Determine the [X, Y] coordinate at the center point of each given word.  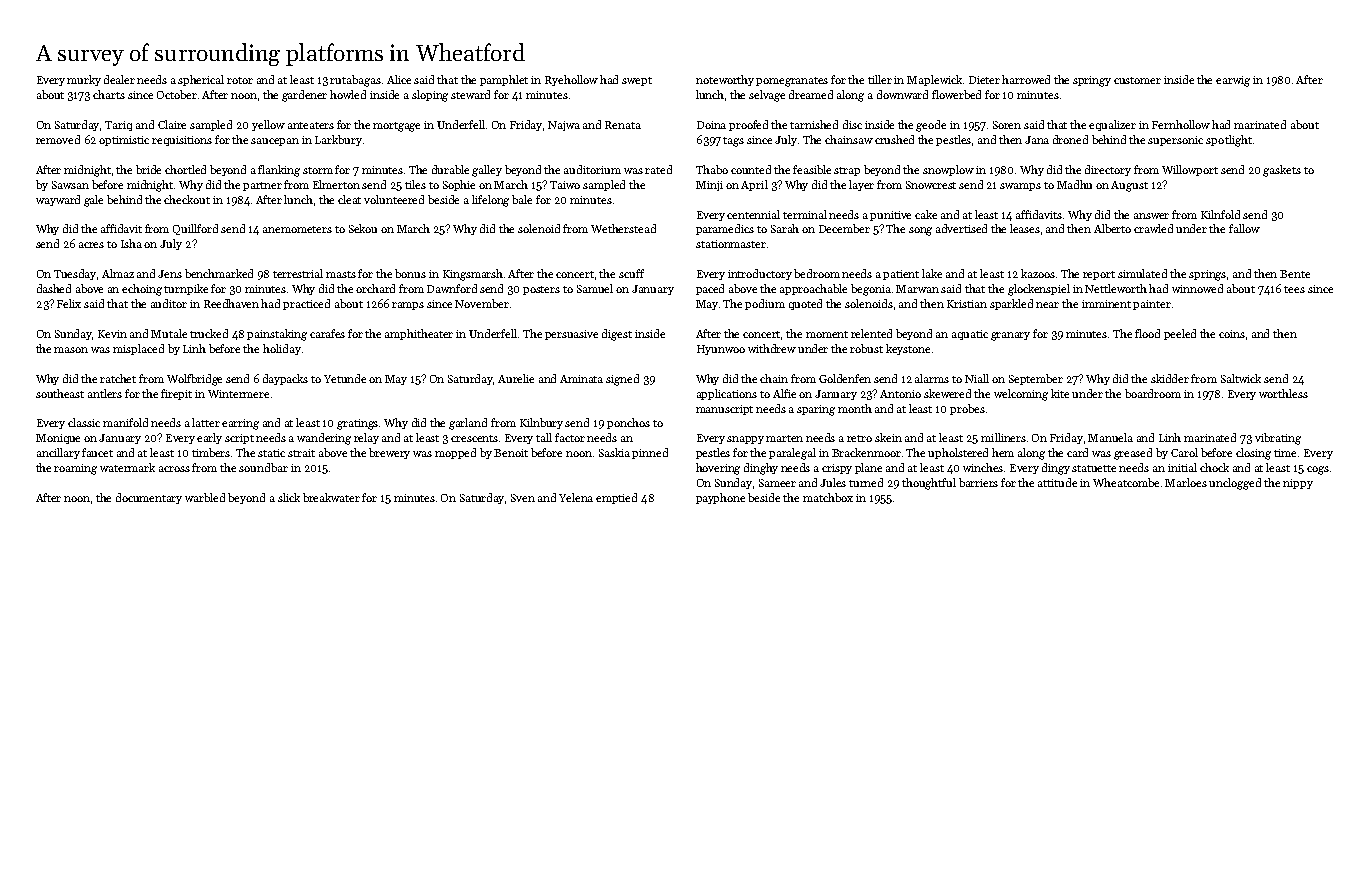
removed [58, 139]
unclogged [1235, 484]
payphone [720, 498]
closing [1253, 454]
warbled [205, 497]
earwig [1233, 81]
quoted [805, 304]
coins [1232, 334]
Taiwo [565, 185]
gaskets [1282, 171]
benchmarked [219, 273]
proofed [748, 125]
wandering [324, 439]
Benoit [511, 453]
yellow [268, 125]
